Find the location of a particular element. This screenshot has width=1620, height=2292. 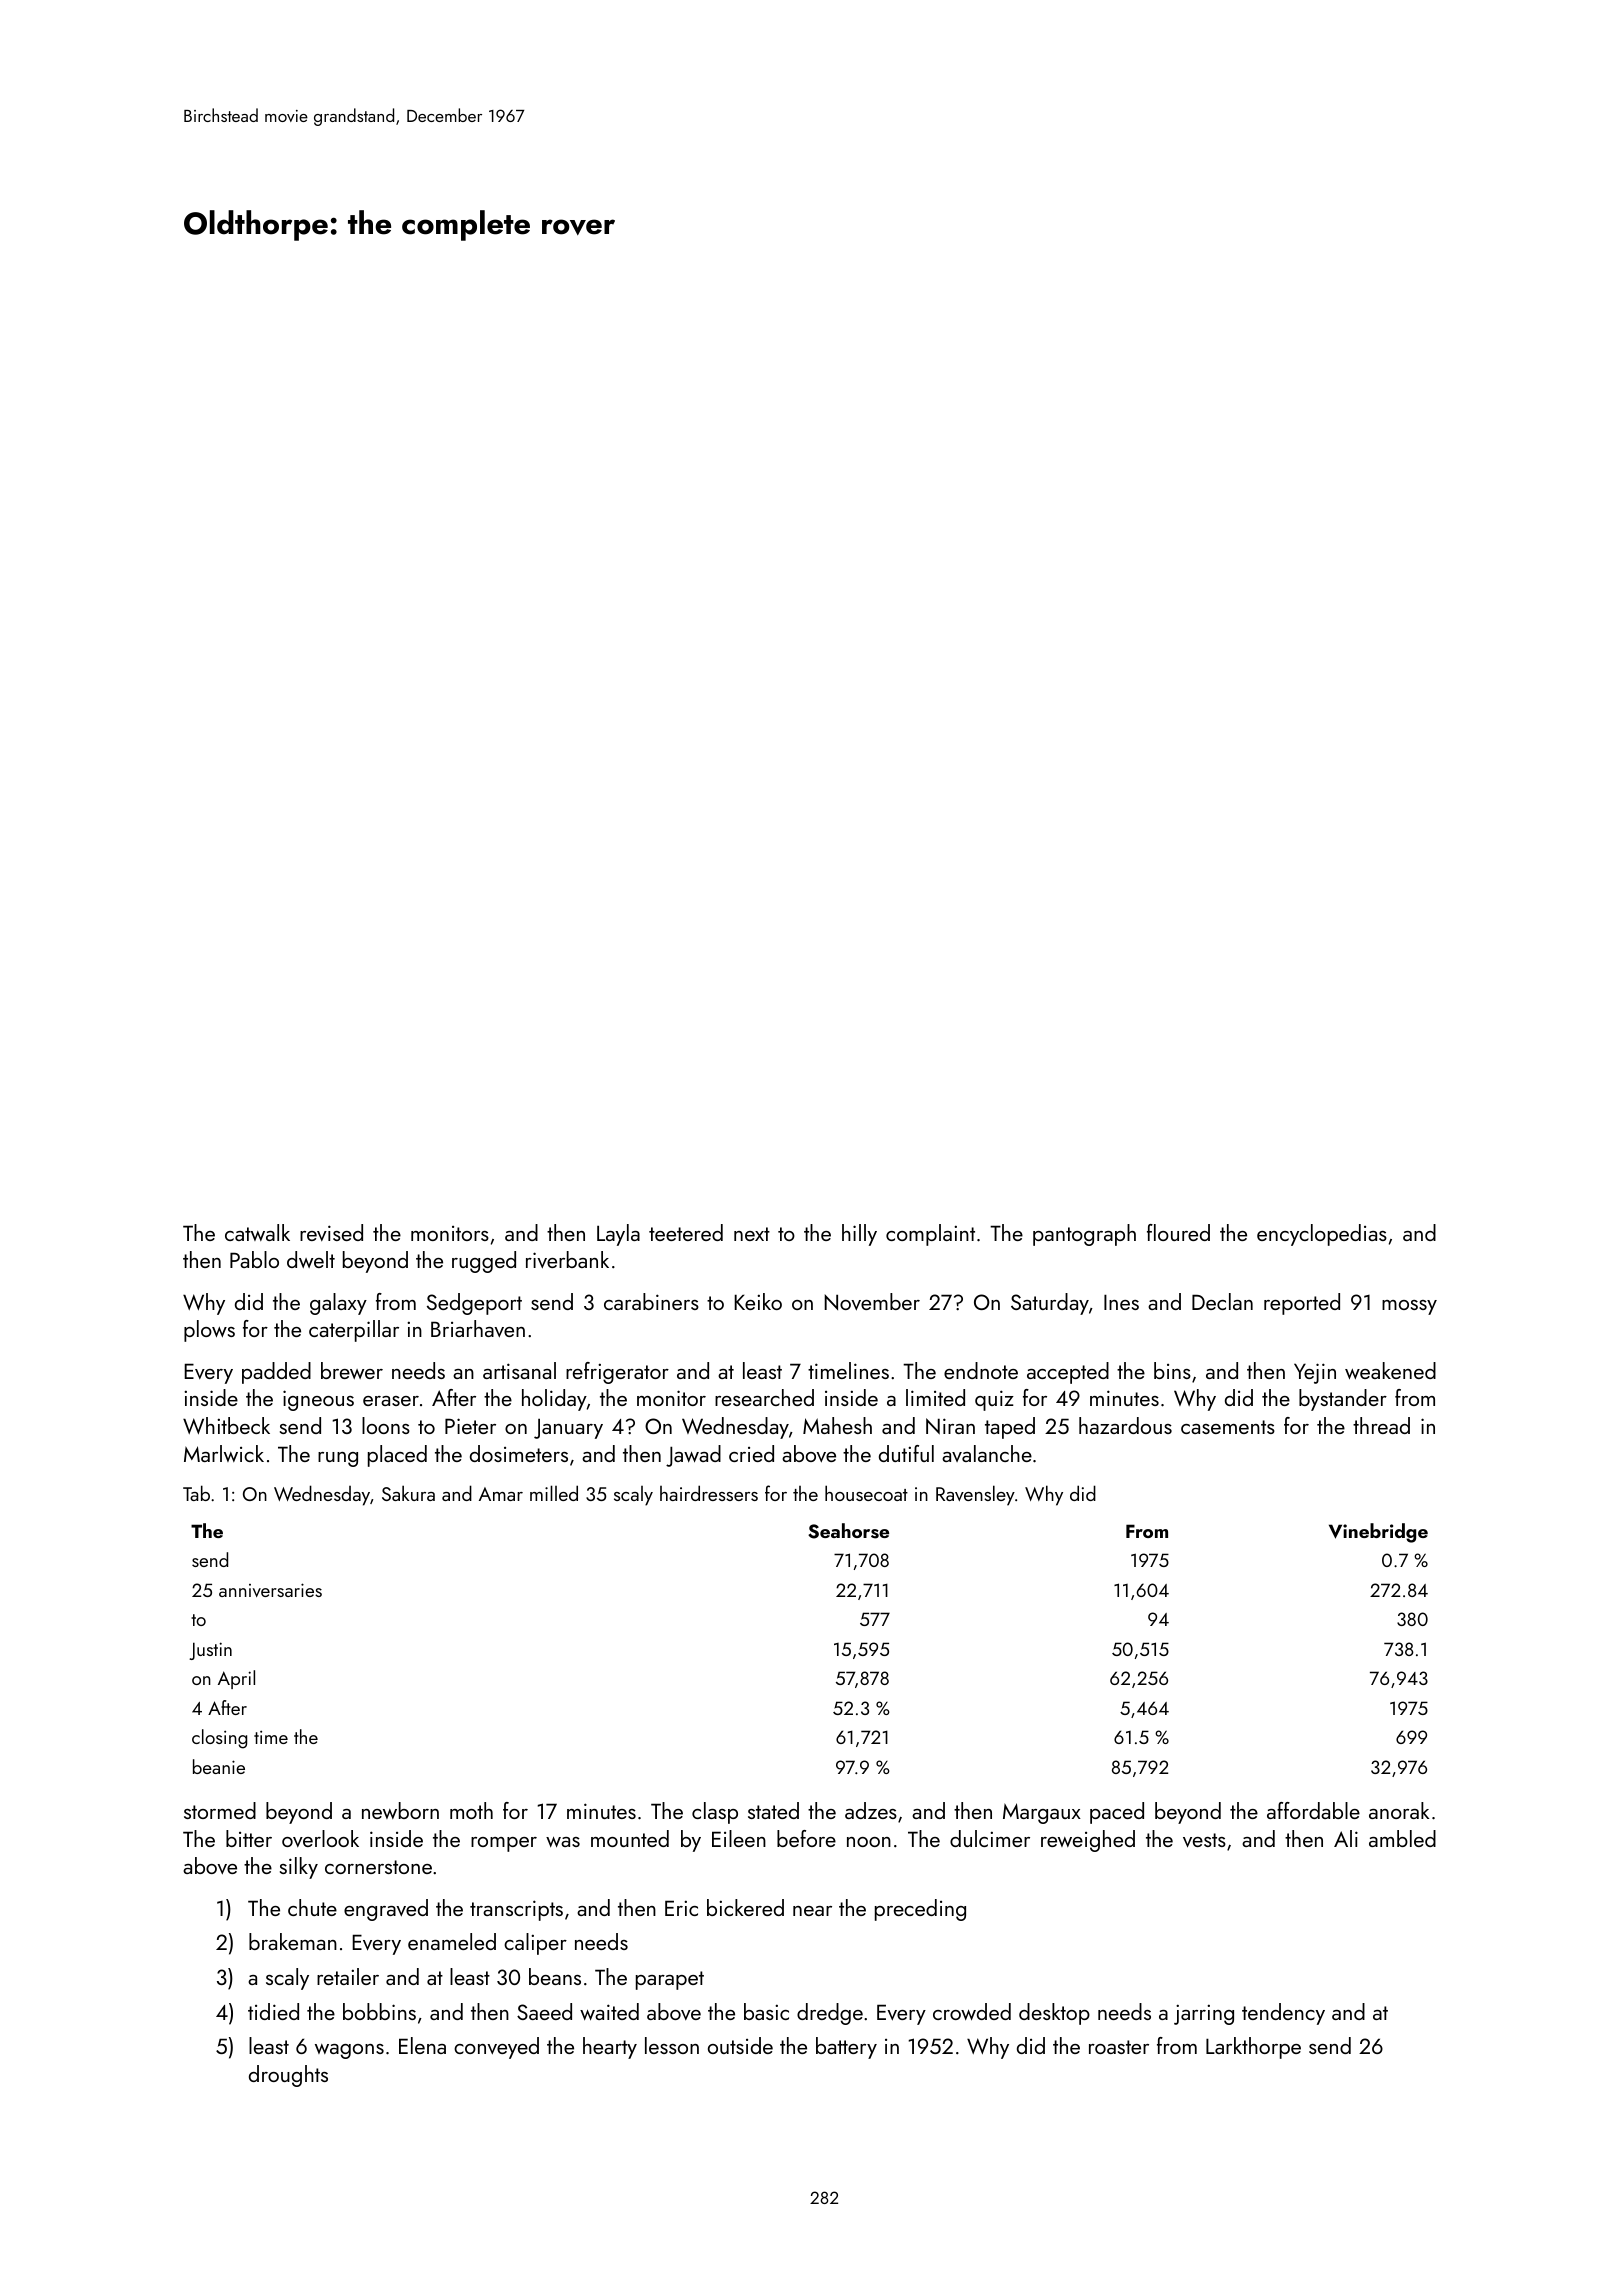

tidied is located at coordinates (273, 2011).
